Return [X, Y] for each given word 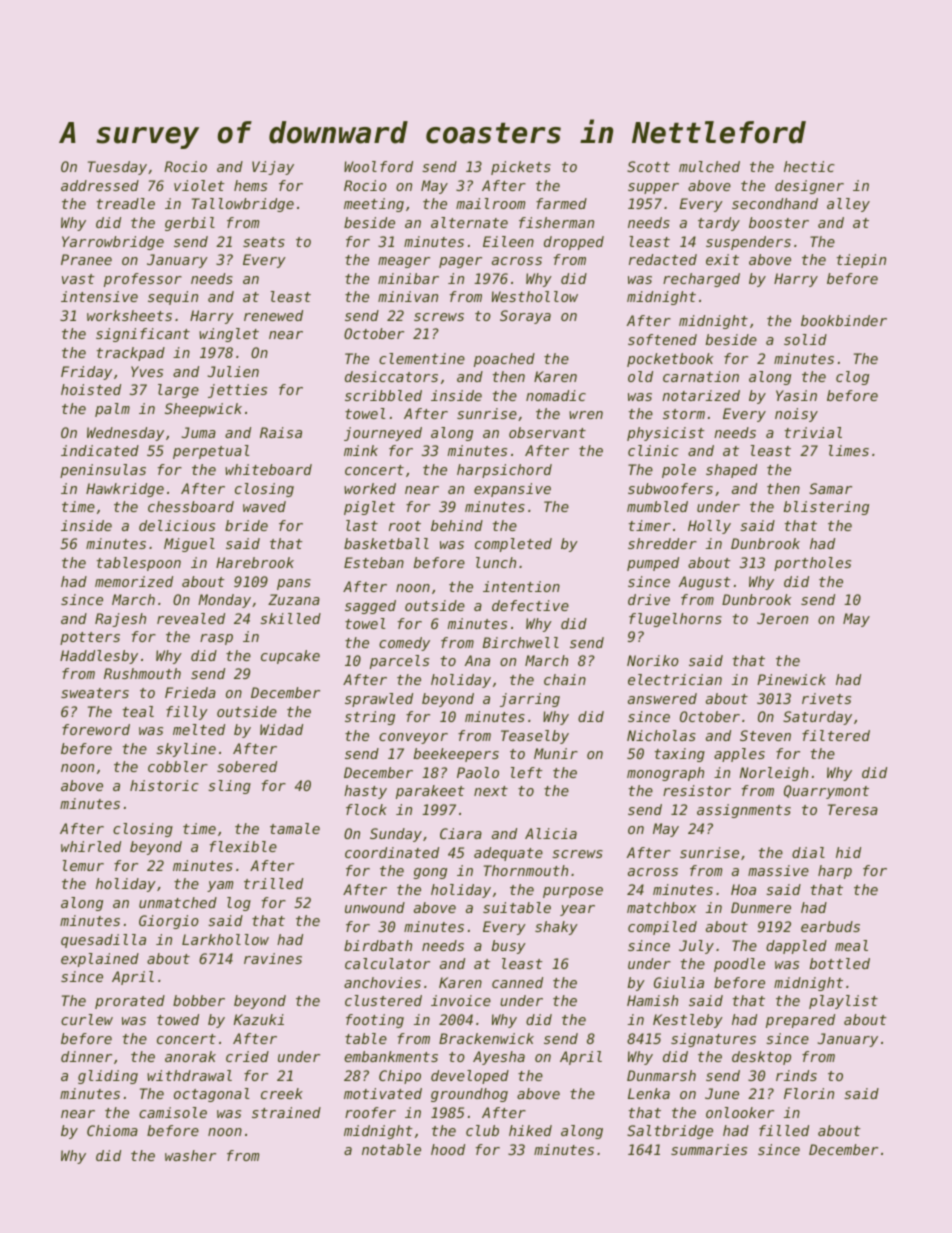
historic [164, 785]
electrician [675, 679]
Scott [648, 166]
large [178, 391]
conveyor [413, 738]
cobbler [178, 766]
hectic [809, 166]
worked [370, 488]
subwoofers [670, 488]
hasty [365, 792]
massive [778, 870]
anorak [190, 1056]
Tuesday [117, 168]
